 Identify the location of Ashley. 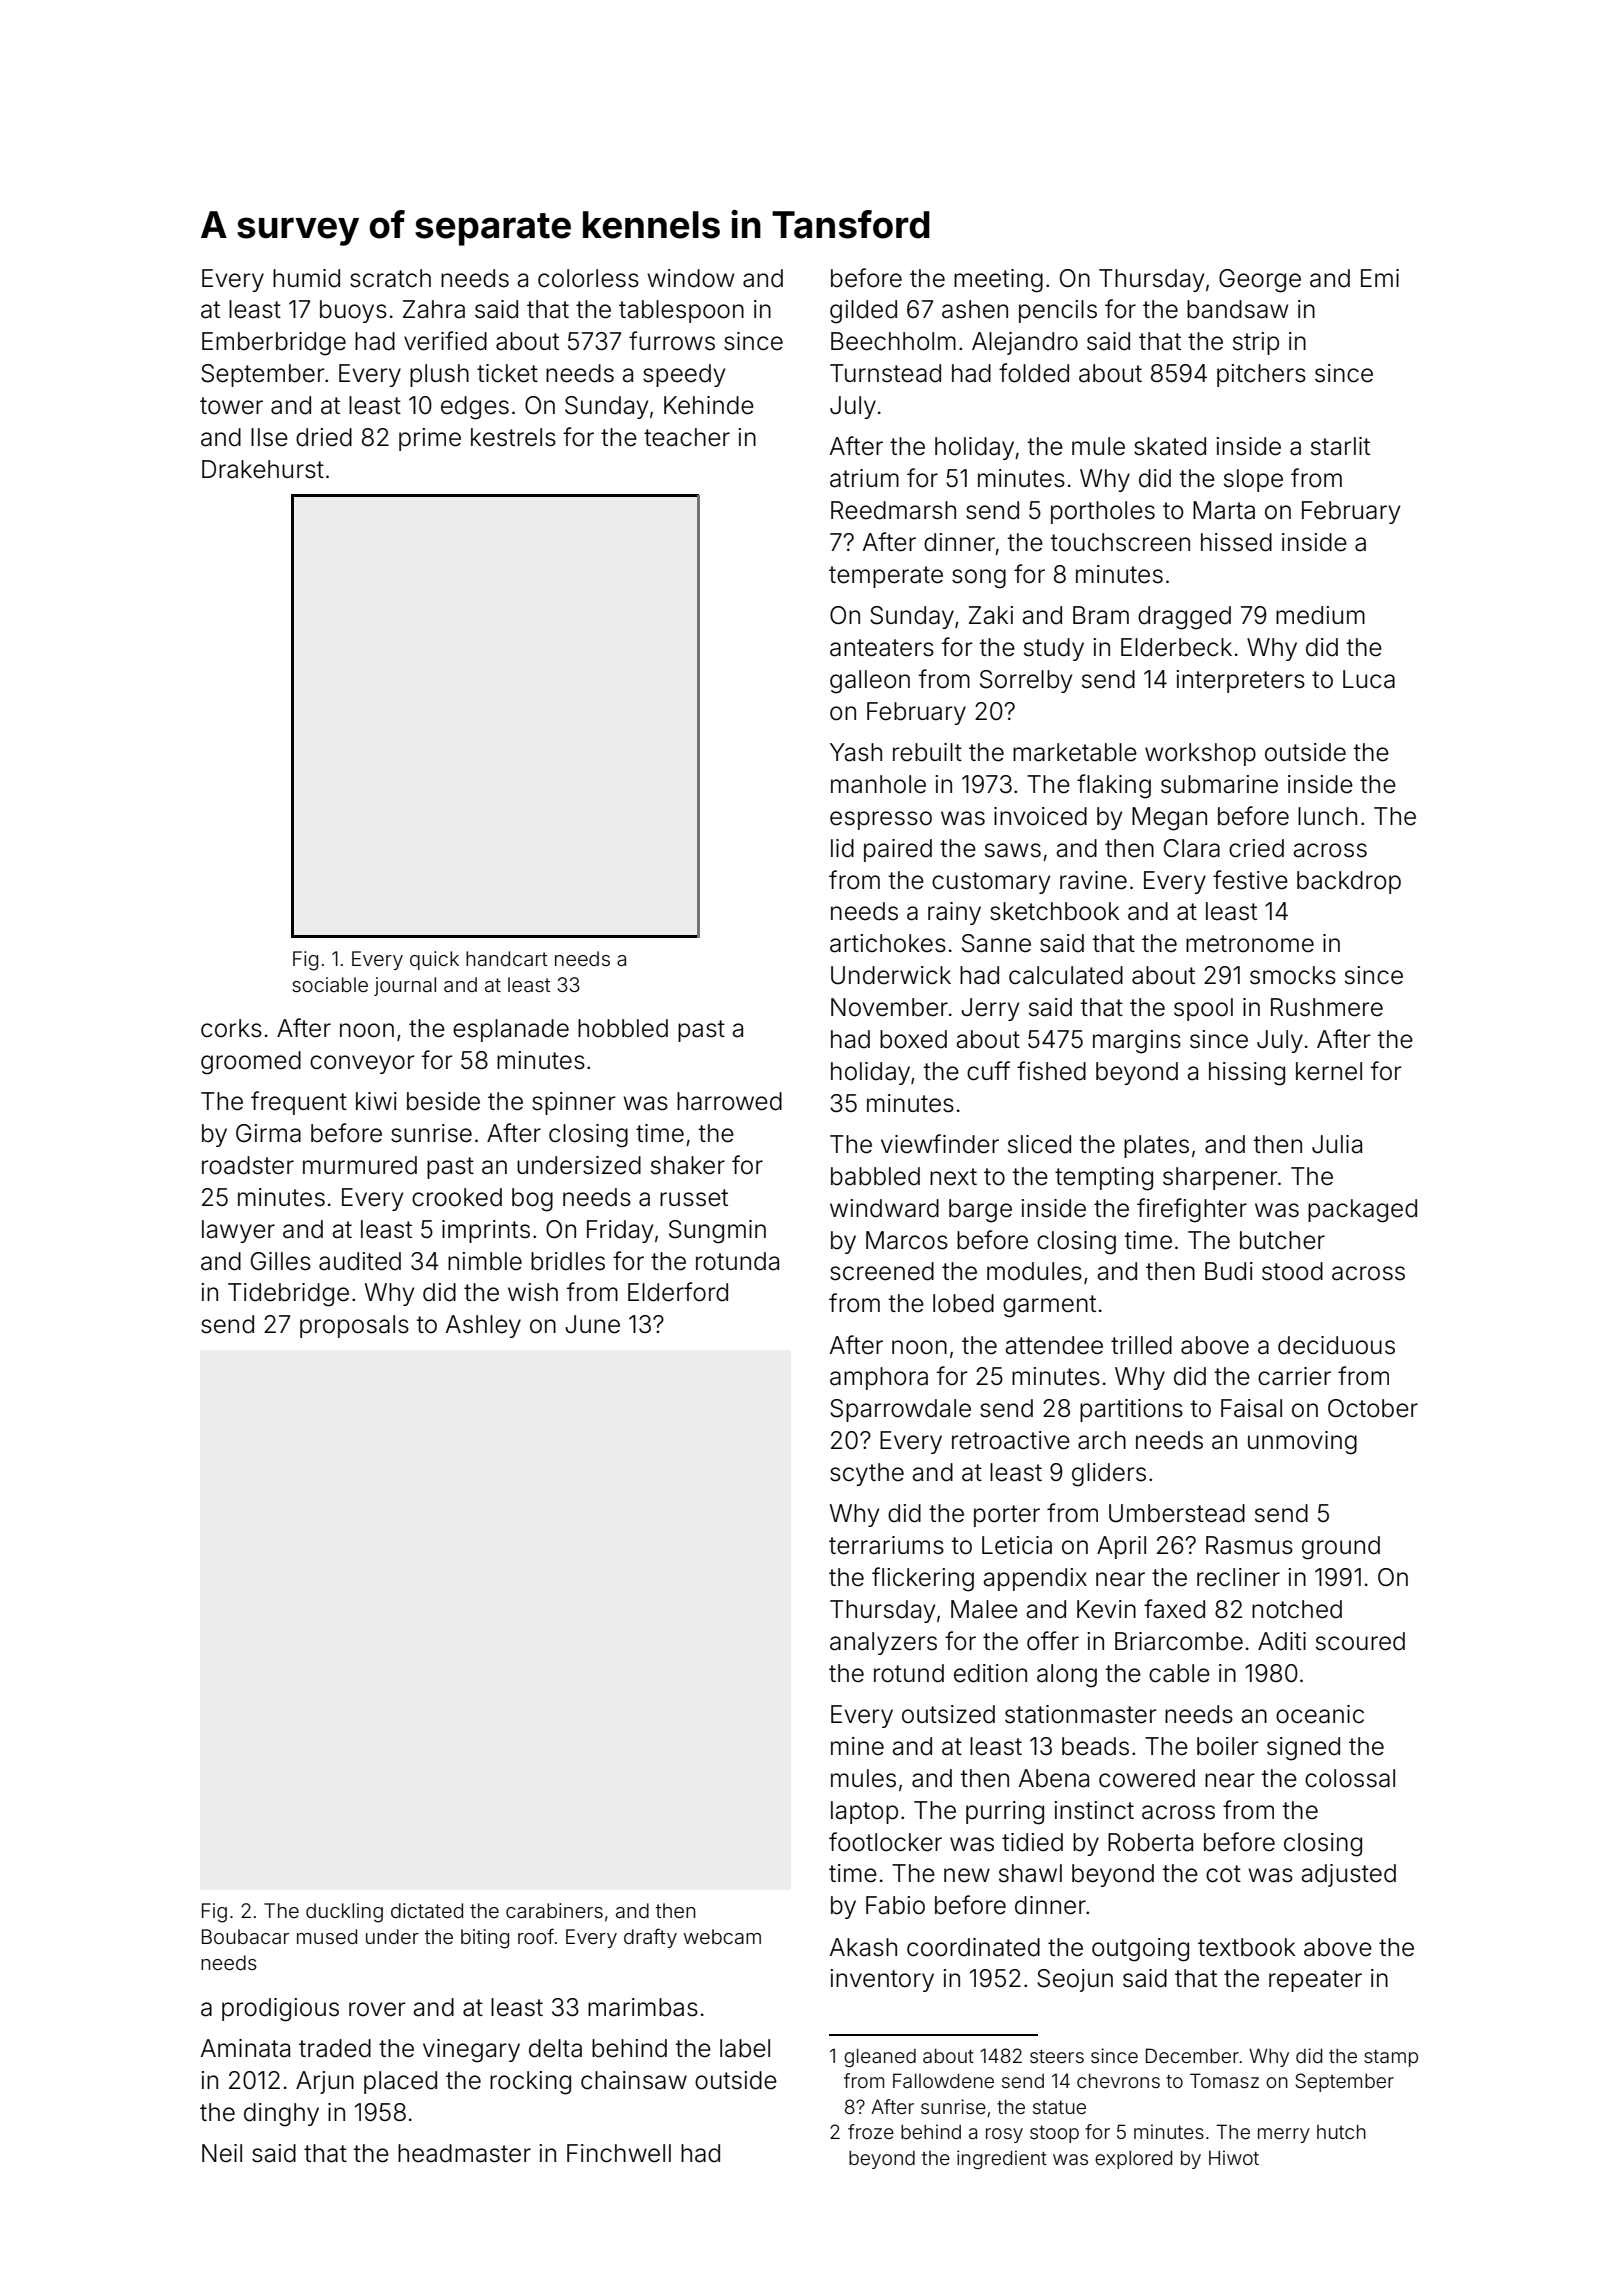
(483, 1326).
